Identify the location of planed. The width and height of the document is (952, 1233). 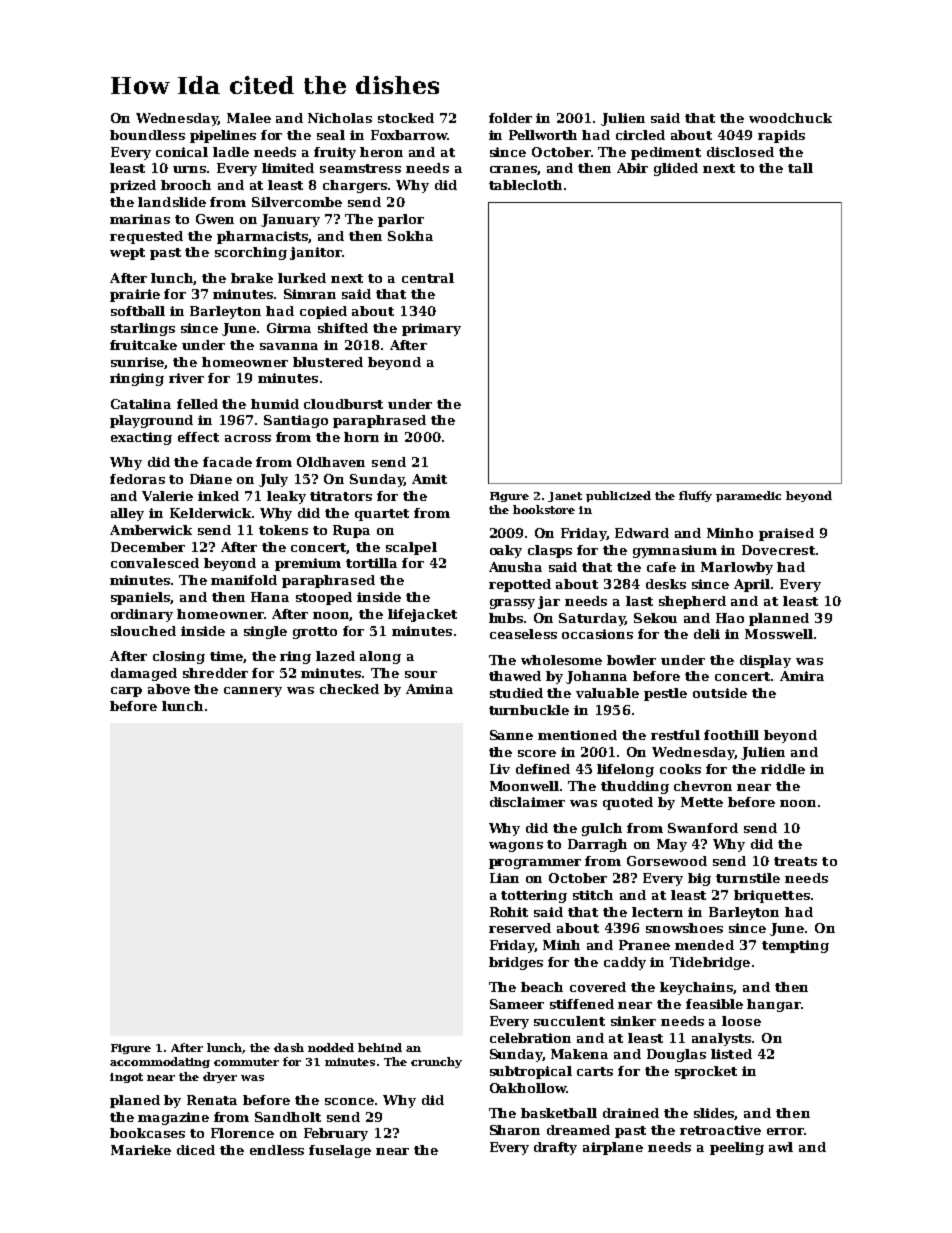
(135, 1101).
